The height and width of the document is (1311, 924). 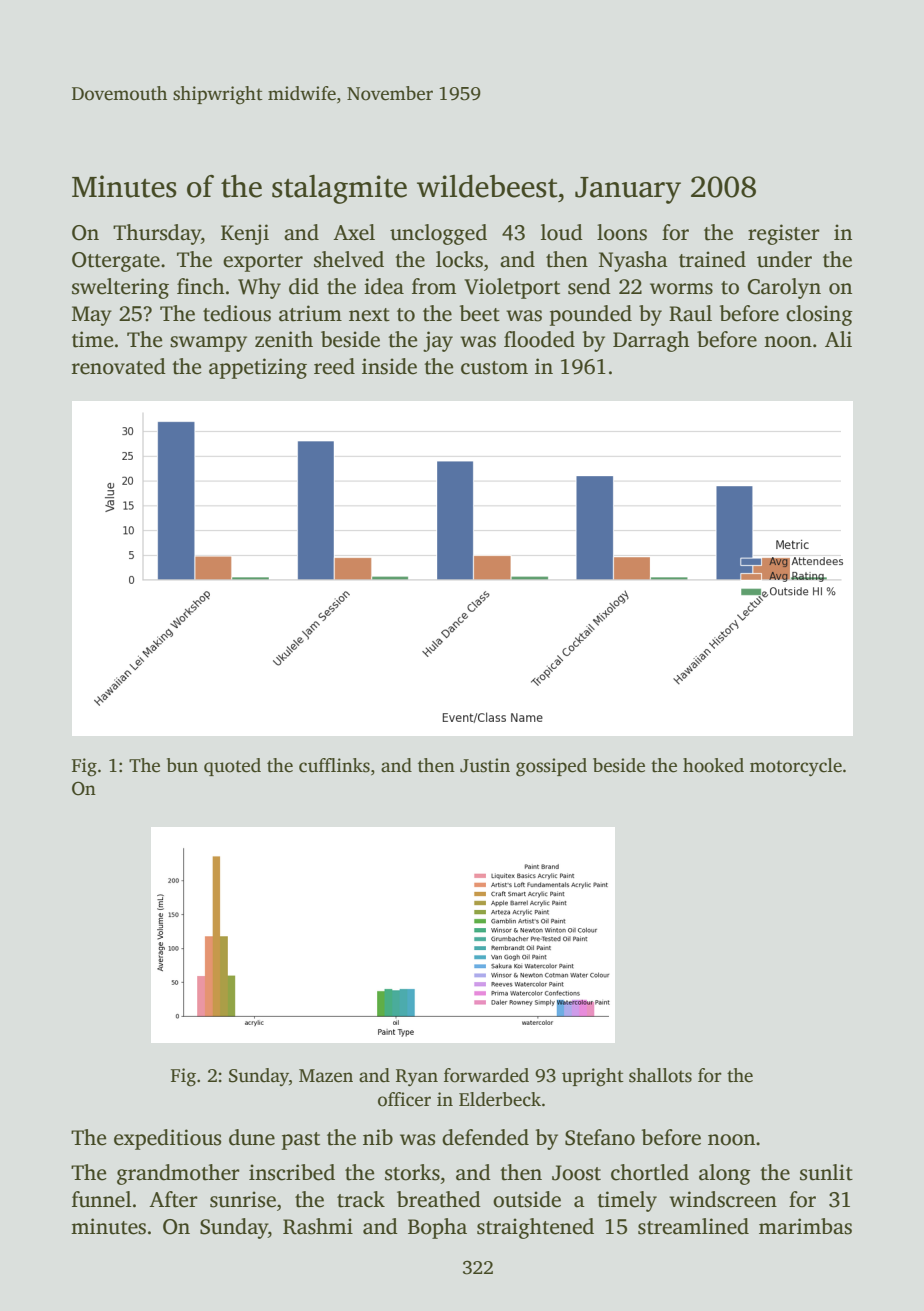 What do you see at coordinates (369, 315) in the document?
I see `next` at bounding box center [369, 315].
